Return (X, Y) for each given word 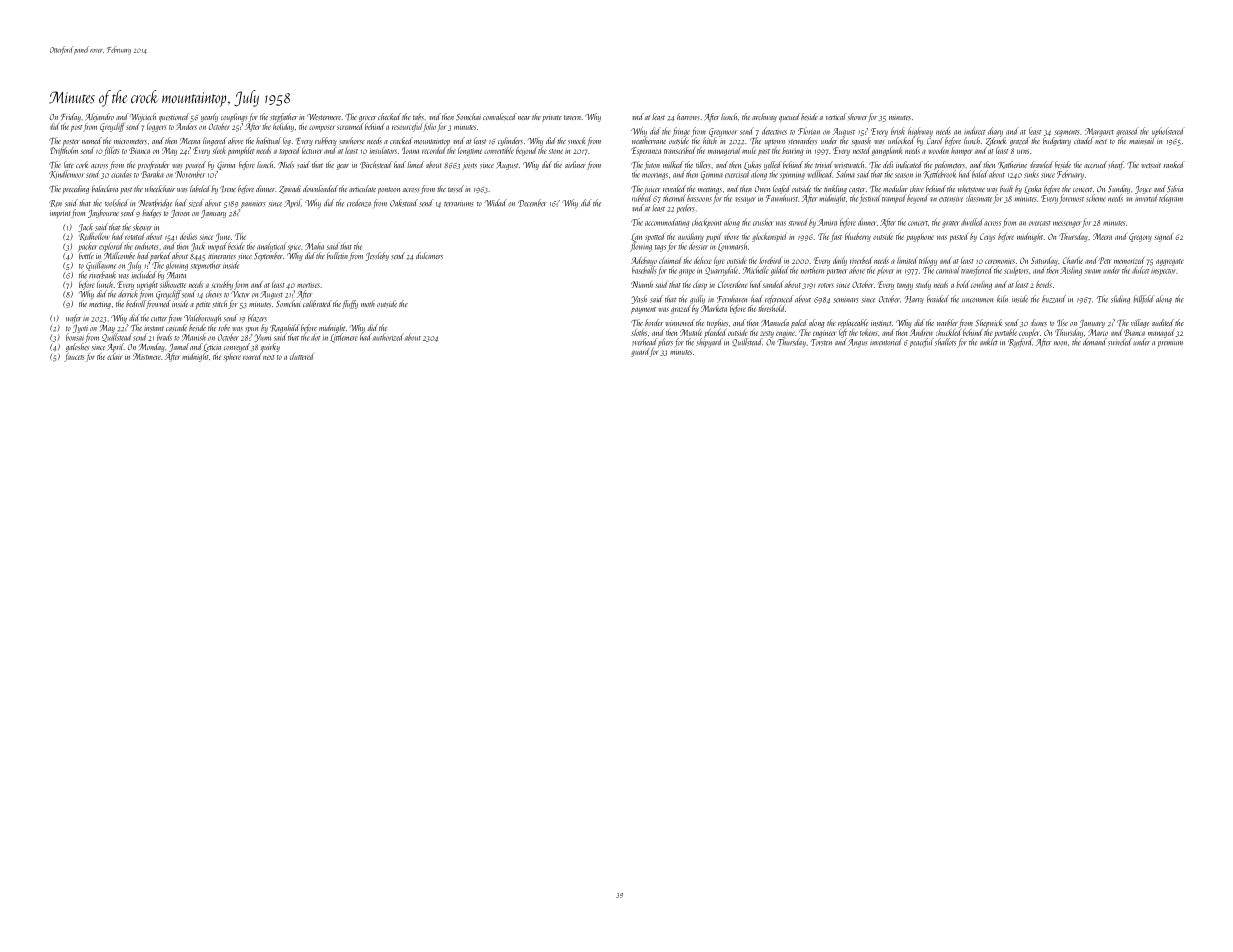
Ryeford (1020, 342)
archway (764, 117)
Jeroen (180, 214)
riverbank (102, 275)
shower (857, 116)
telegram (1171, 199)
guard (640, 352)
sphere (232, 357)
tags (660, 248)
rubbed (642, 198)
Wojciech (143, 117)
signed (1163, 237)
